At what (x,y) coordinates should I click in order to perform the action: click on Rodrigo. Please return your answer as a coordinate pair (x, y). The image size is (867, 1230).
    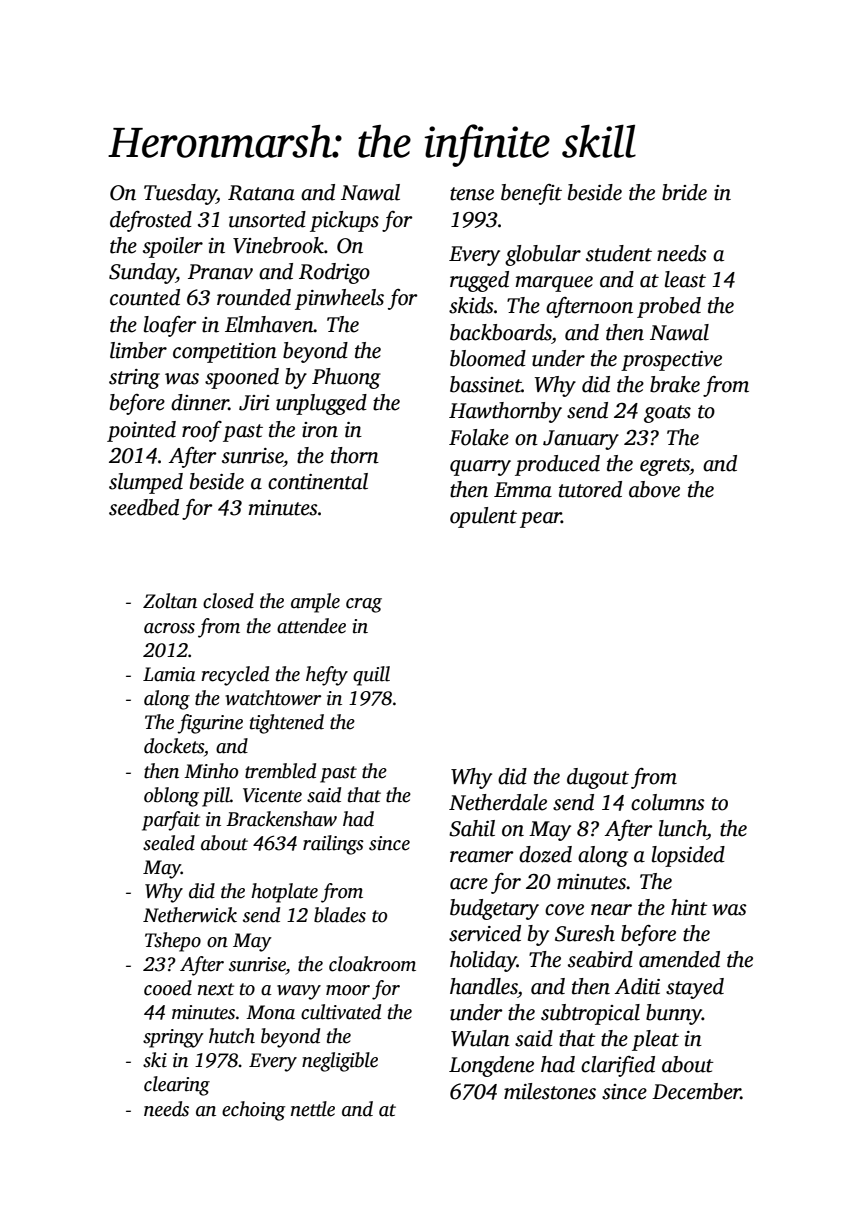
    Looking at the image, I should click on (334, 273).
